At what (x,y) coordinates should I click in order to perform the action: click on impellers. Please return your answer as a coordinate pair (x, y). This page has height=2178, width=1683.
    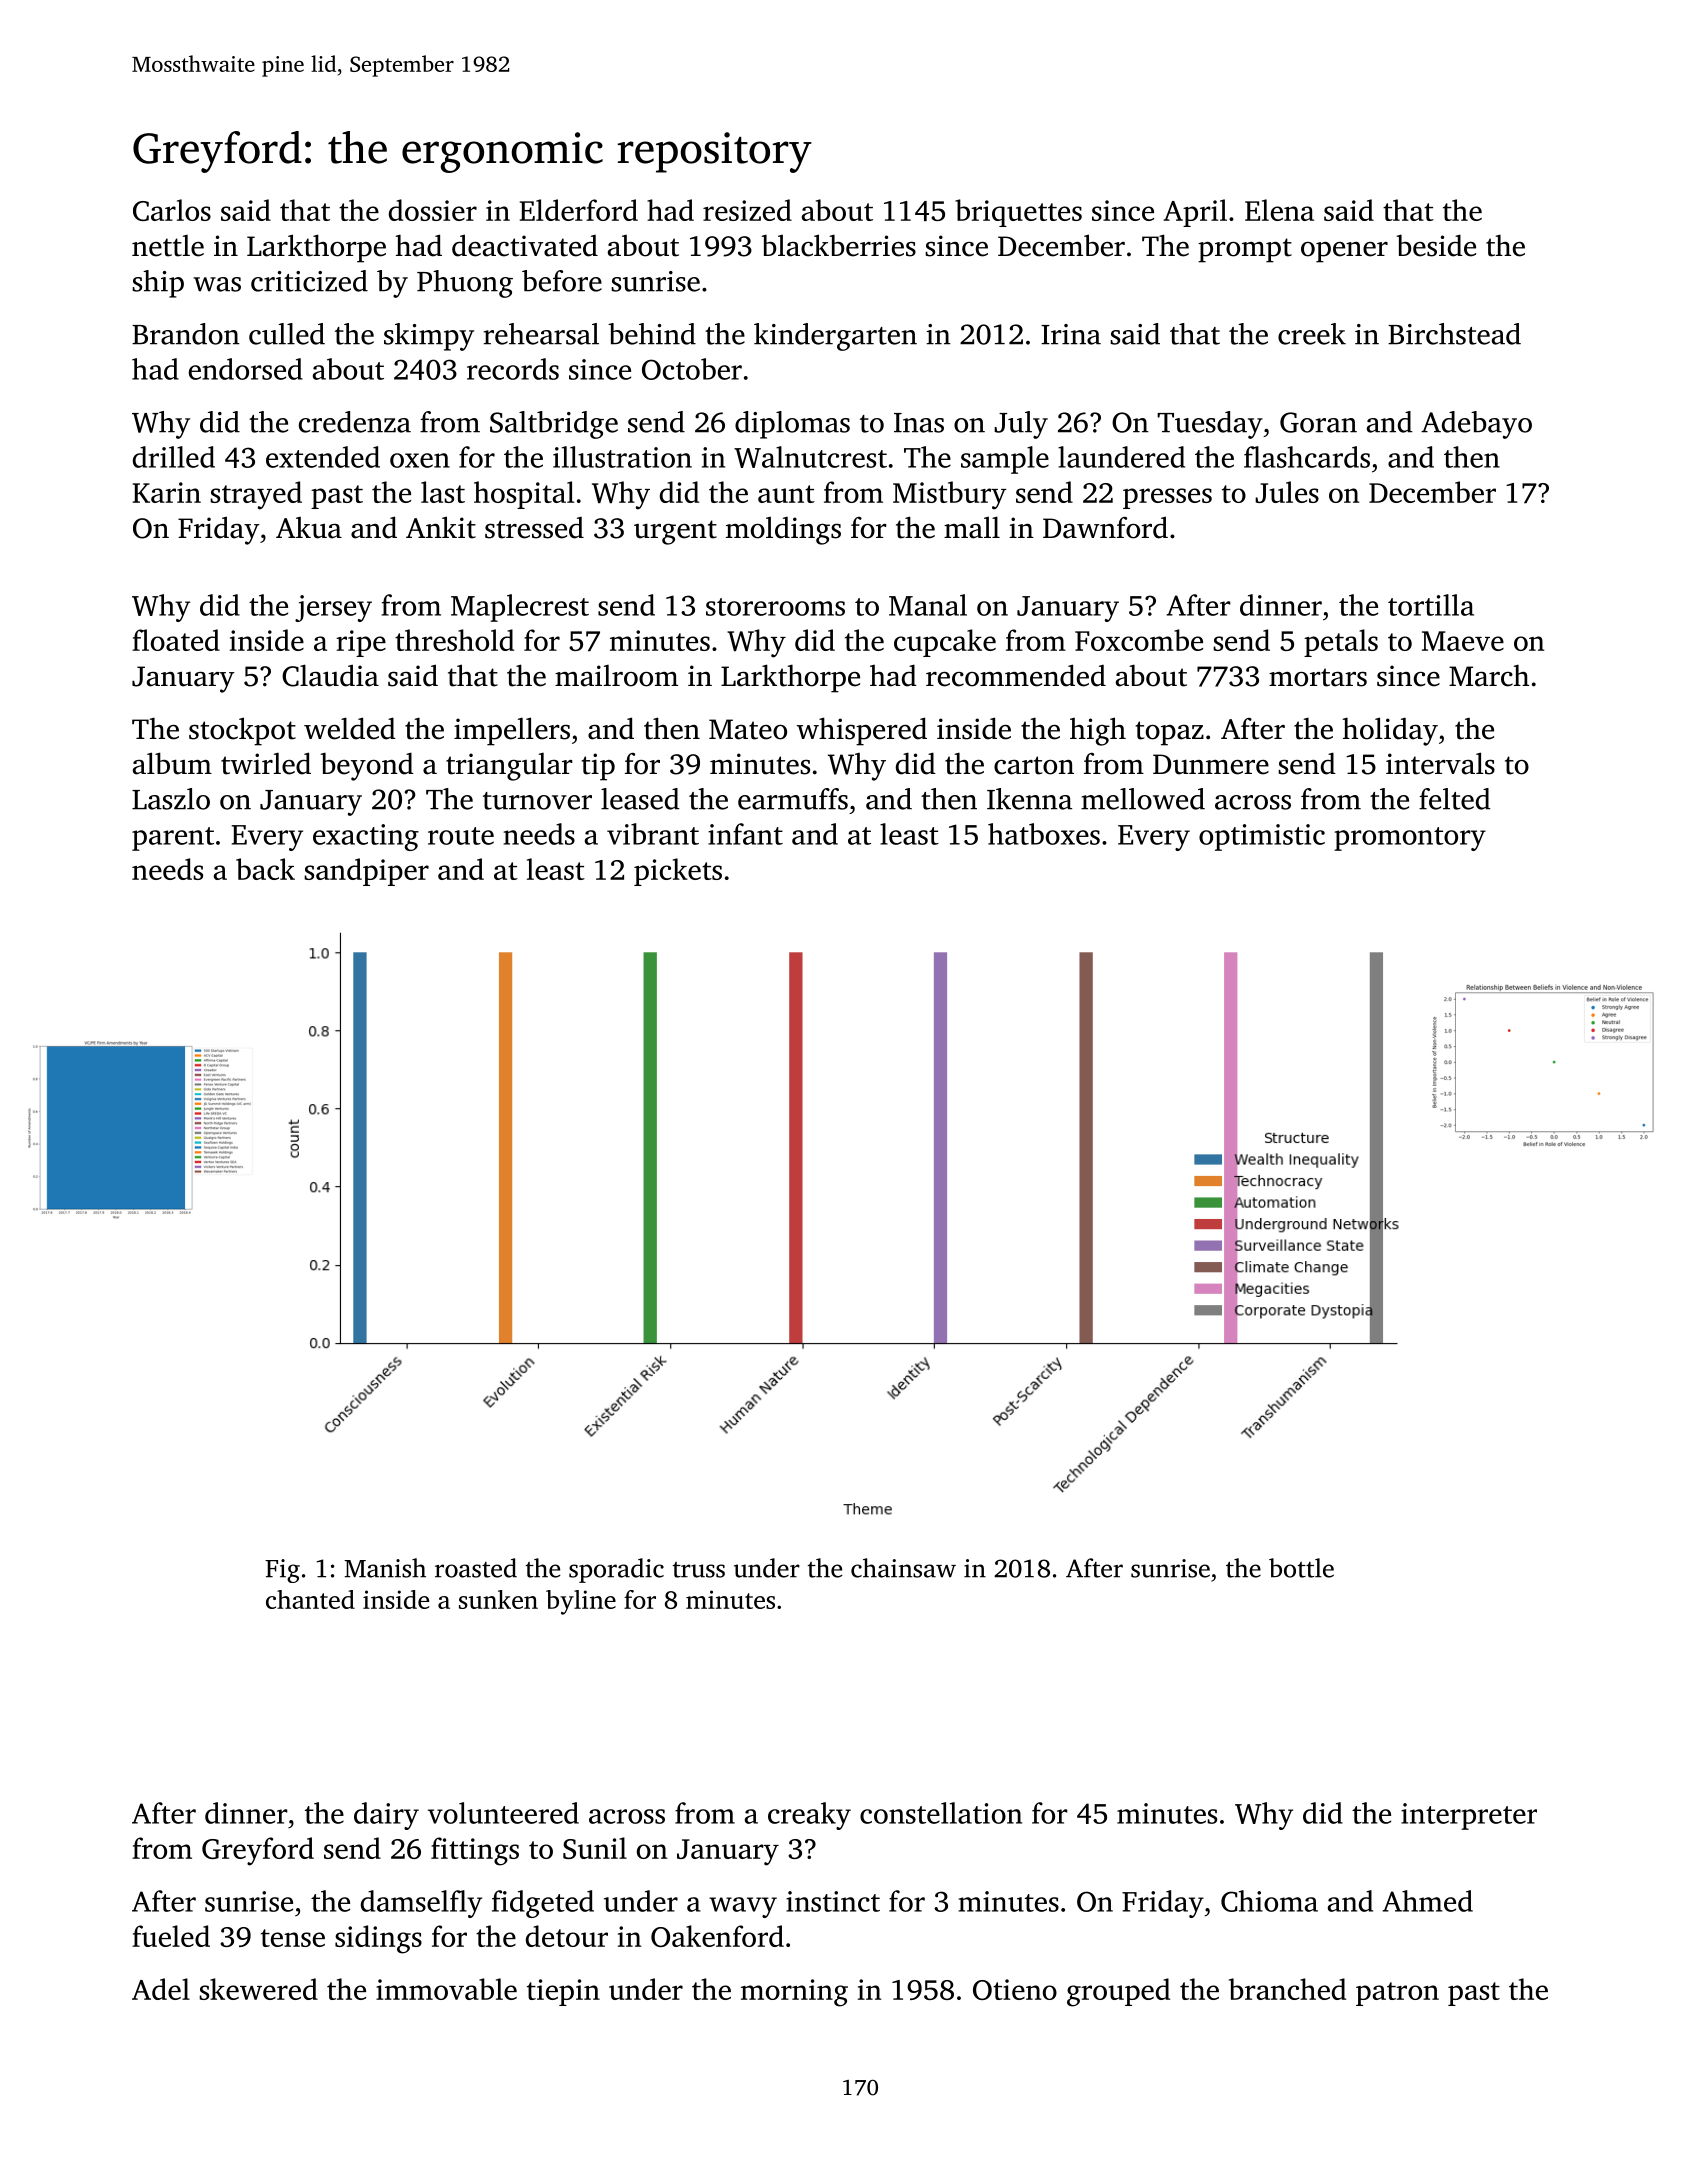
    Looking at the image, I should click on (512, 731).
